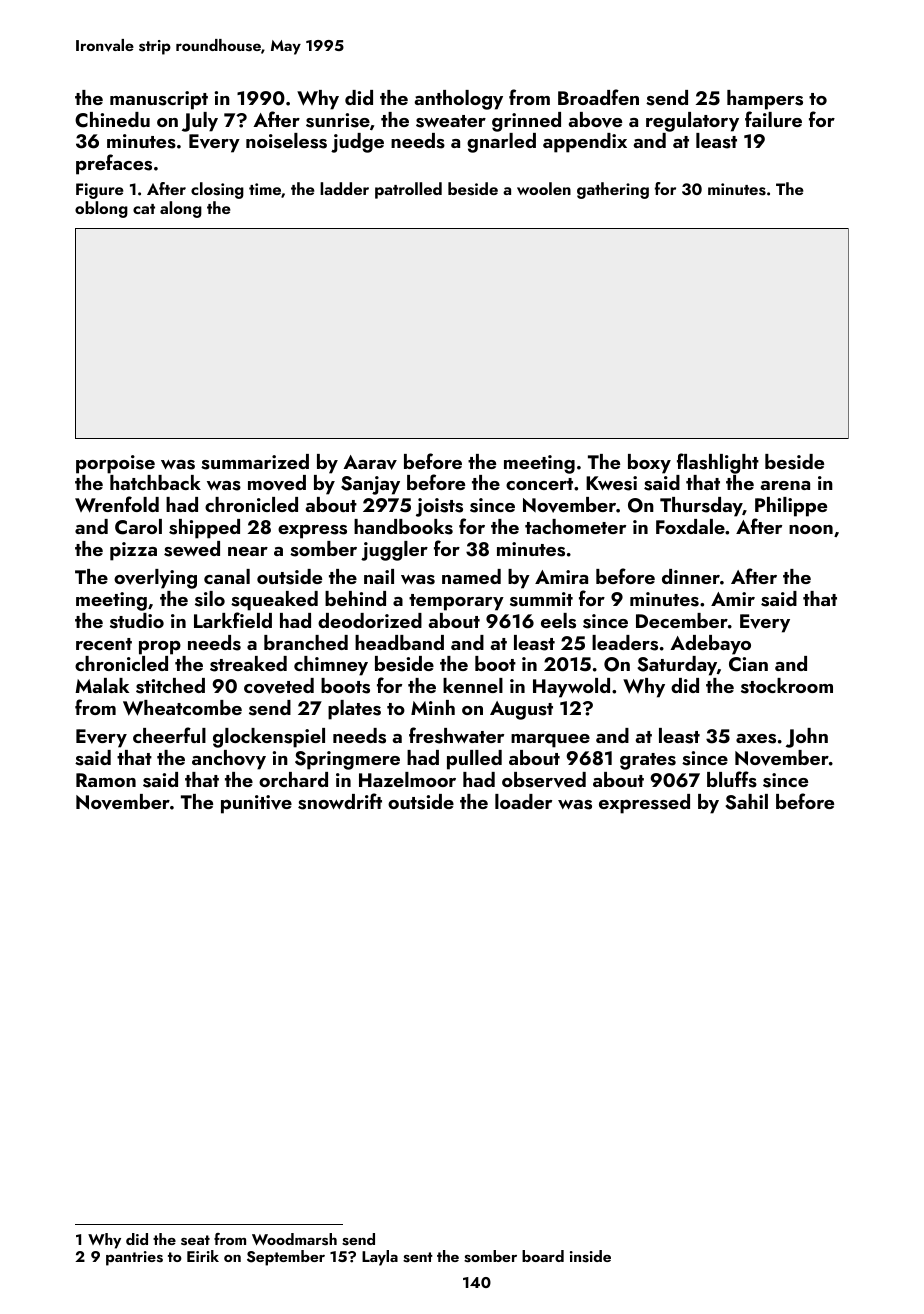 This screenshot has width=924, height=1314. Describe the element at coordinates (539, 484) in the screenshot. I see `concert` at that location.
